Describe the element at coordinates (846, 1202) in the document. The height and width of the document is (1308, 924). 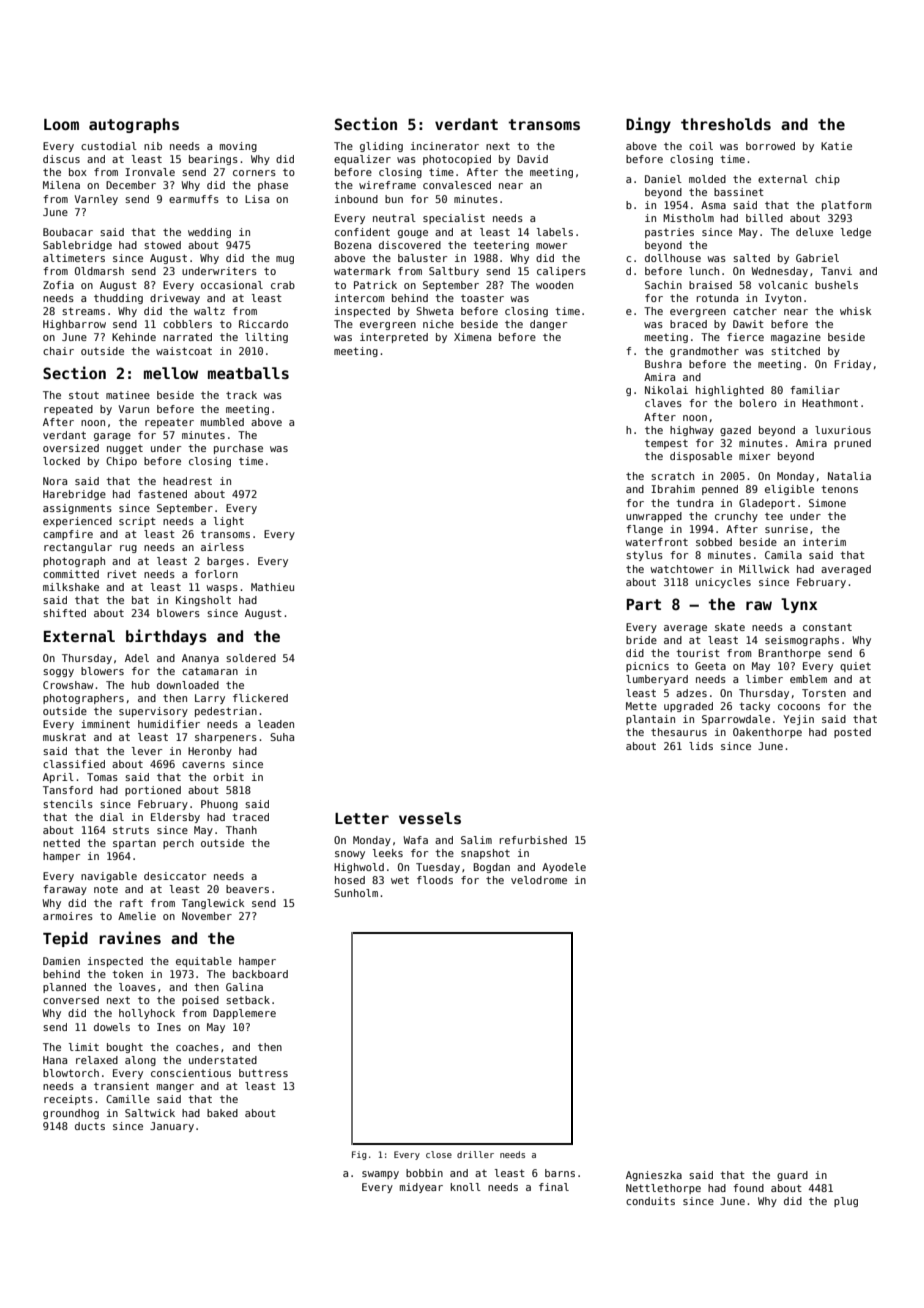
I see `plug` at that location.
